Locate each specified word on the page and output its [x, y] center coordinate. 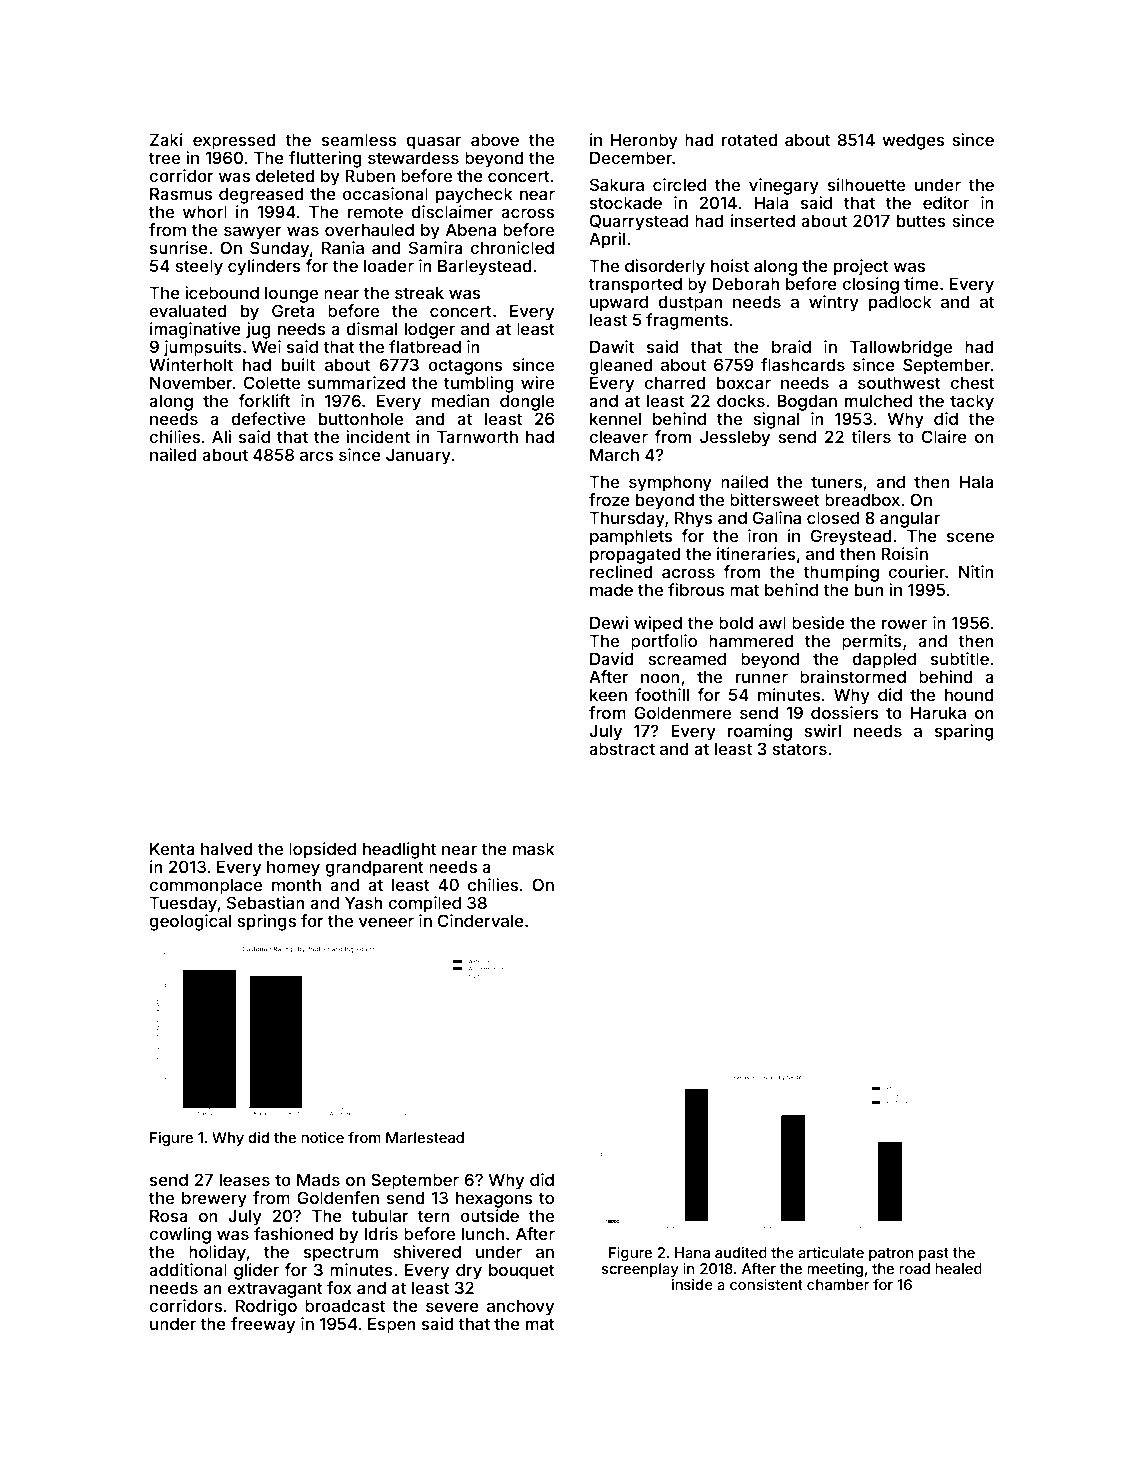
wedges [913, 141]
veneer [386, 922]
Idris [381, 1233]
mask [534, 848]
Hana [692, 1252]
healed [958, 1268]
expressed [234, 141]
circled [679, 184]
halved [227, 848]
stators [799, 749]
